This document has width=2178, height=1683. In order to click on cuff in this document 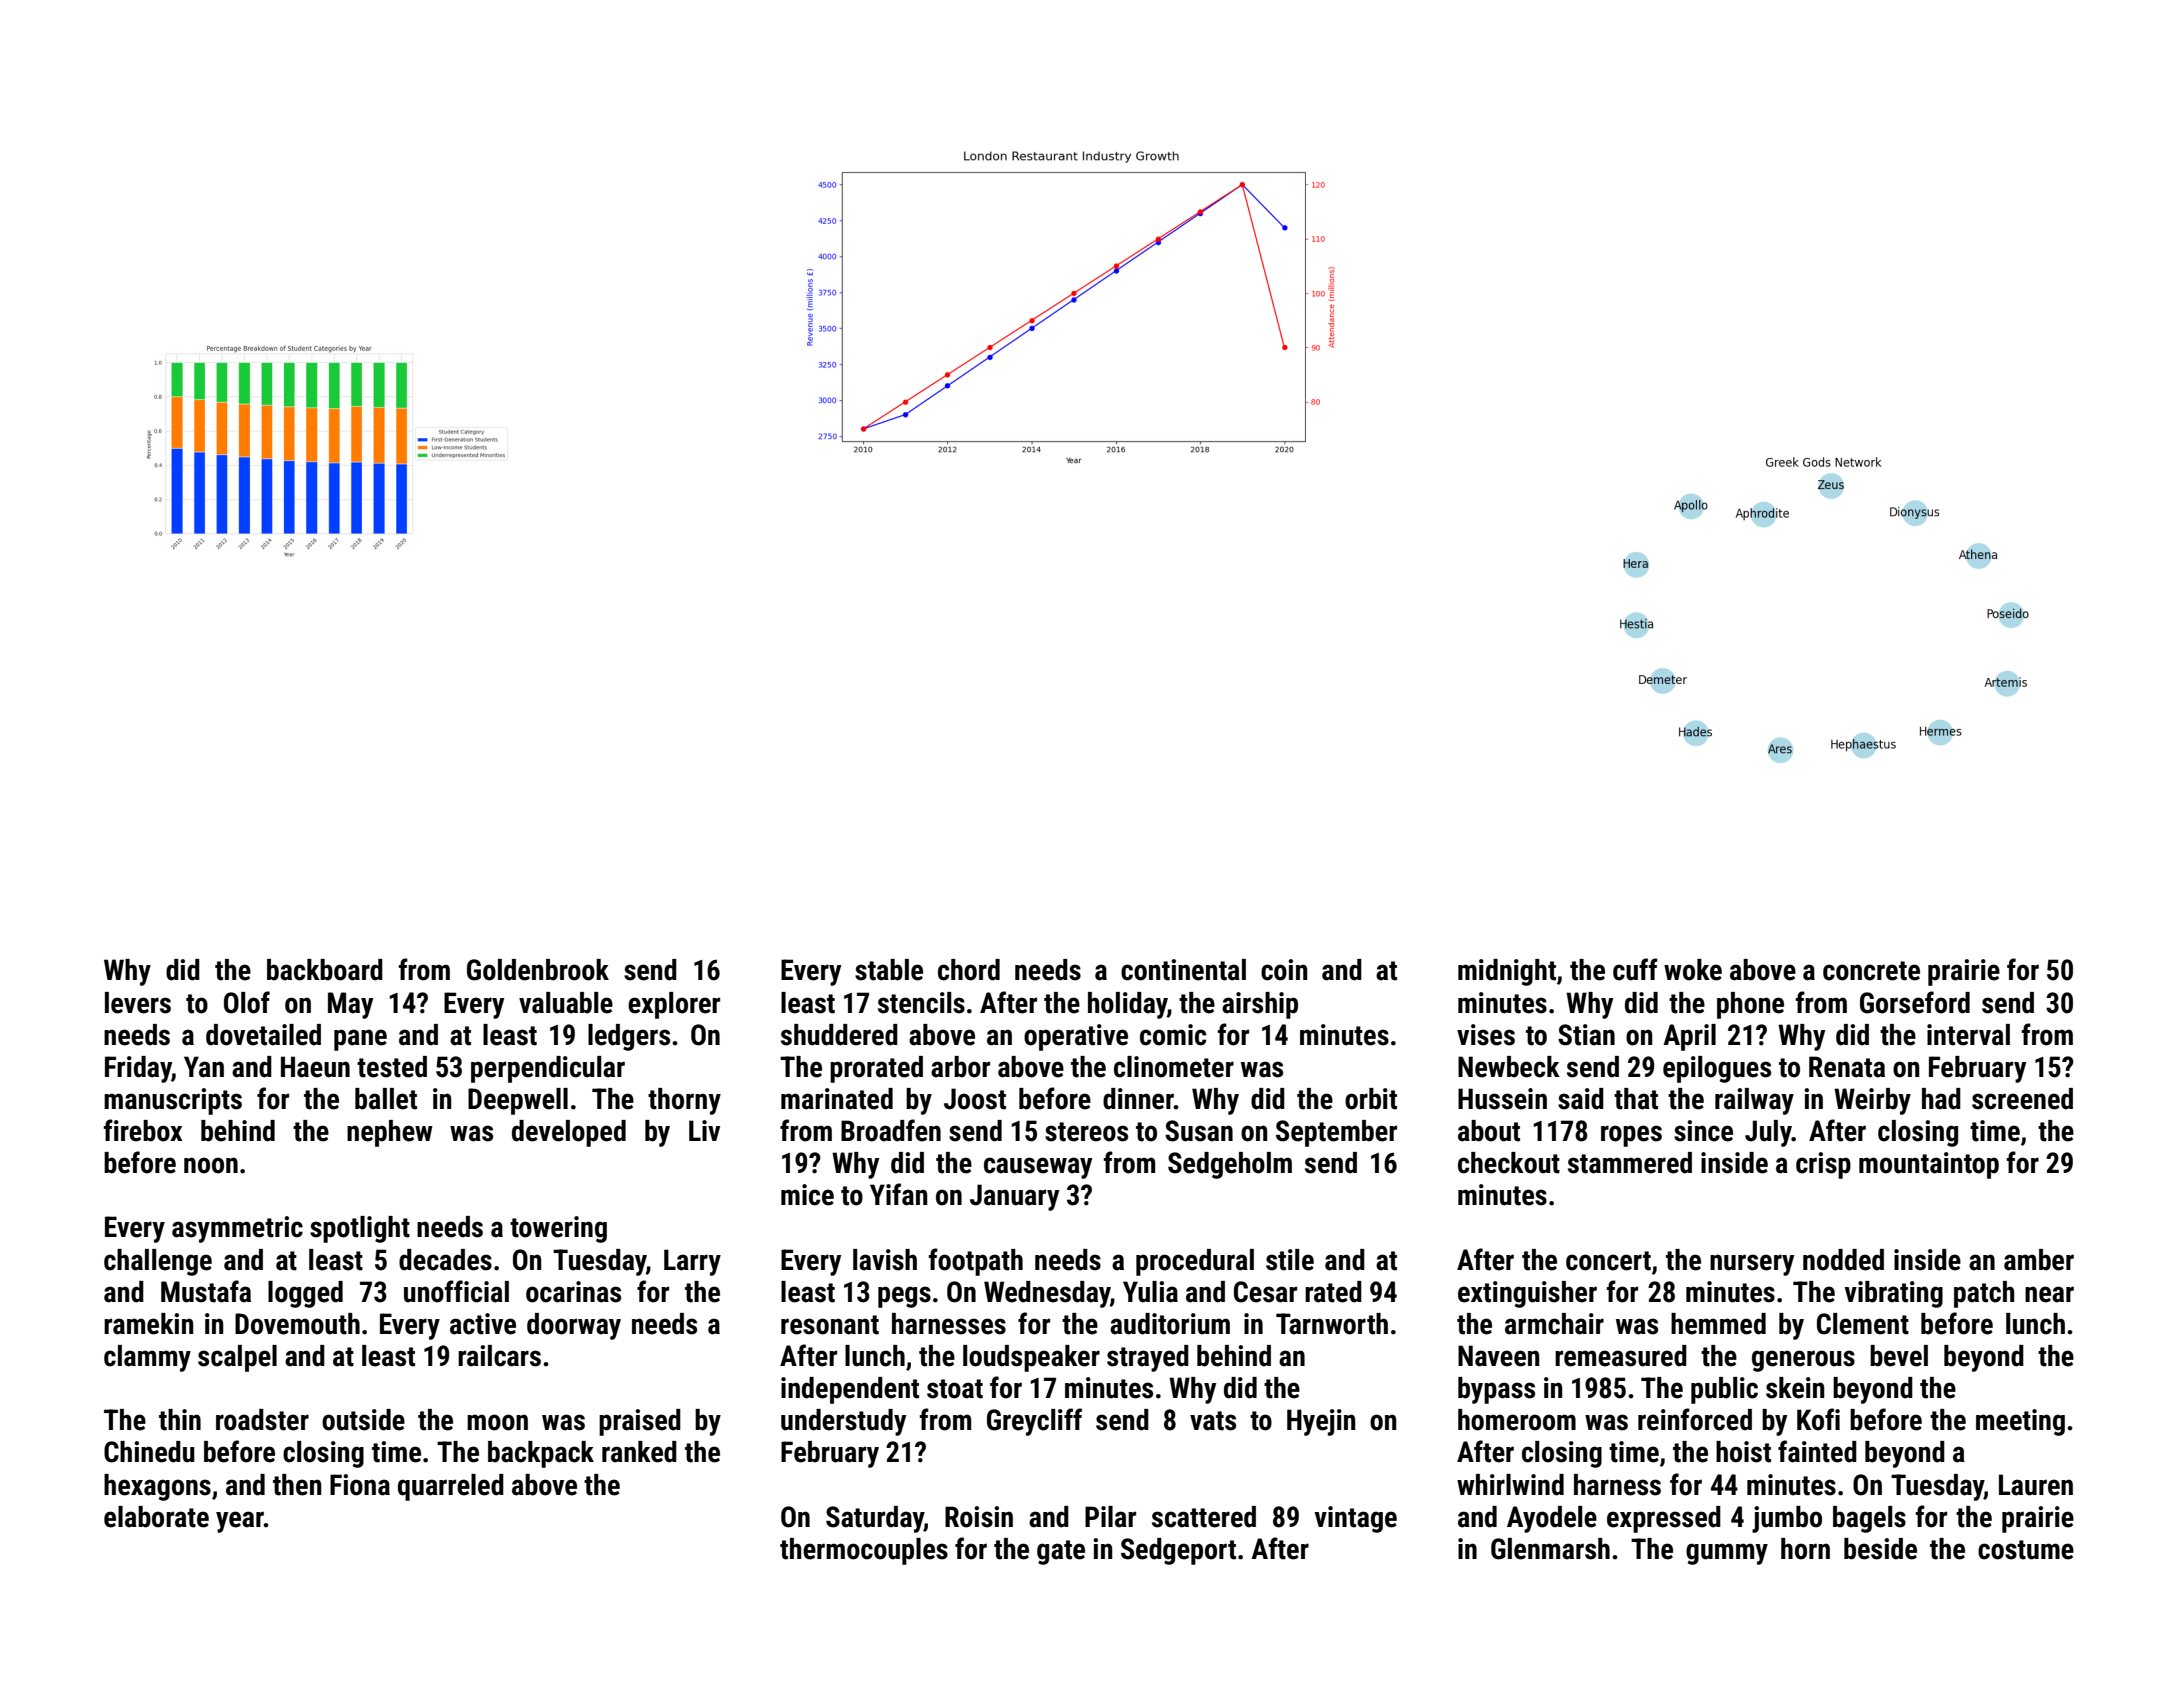, I will do `click(1635, 969)`.
